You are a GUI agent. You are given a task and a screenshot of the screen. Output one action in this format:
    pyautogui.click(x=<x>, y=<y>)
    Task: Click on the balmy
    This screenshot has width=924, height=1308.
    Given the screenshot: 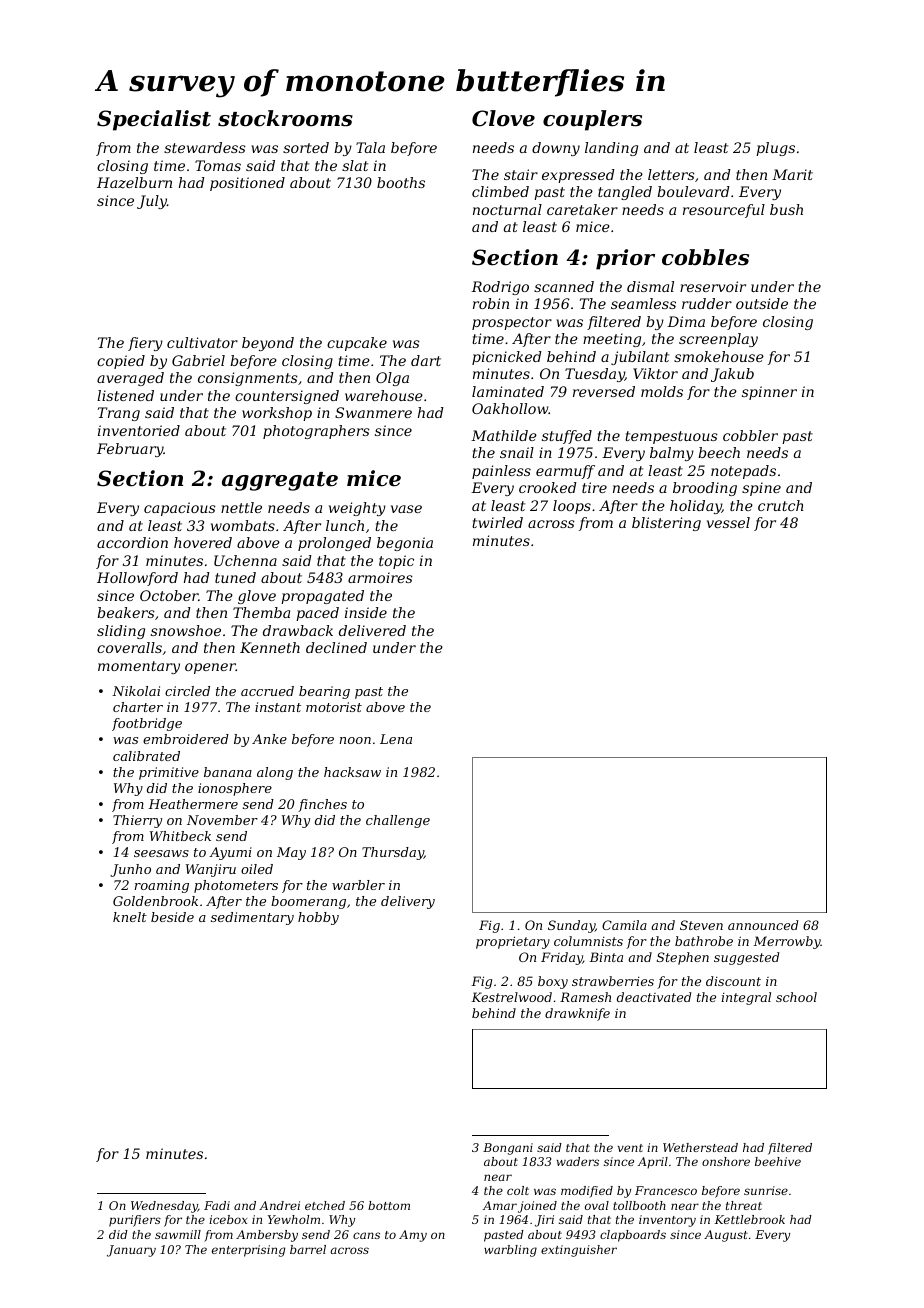 What is the action you would take?
    pyautogui.click(x=672, y=454)
